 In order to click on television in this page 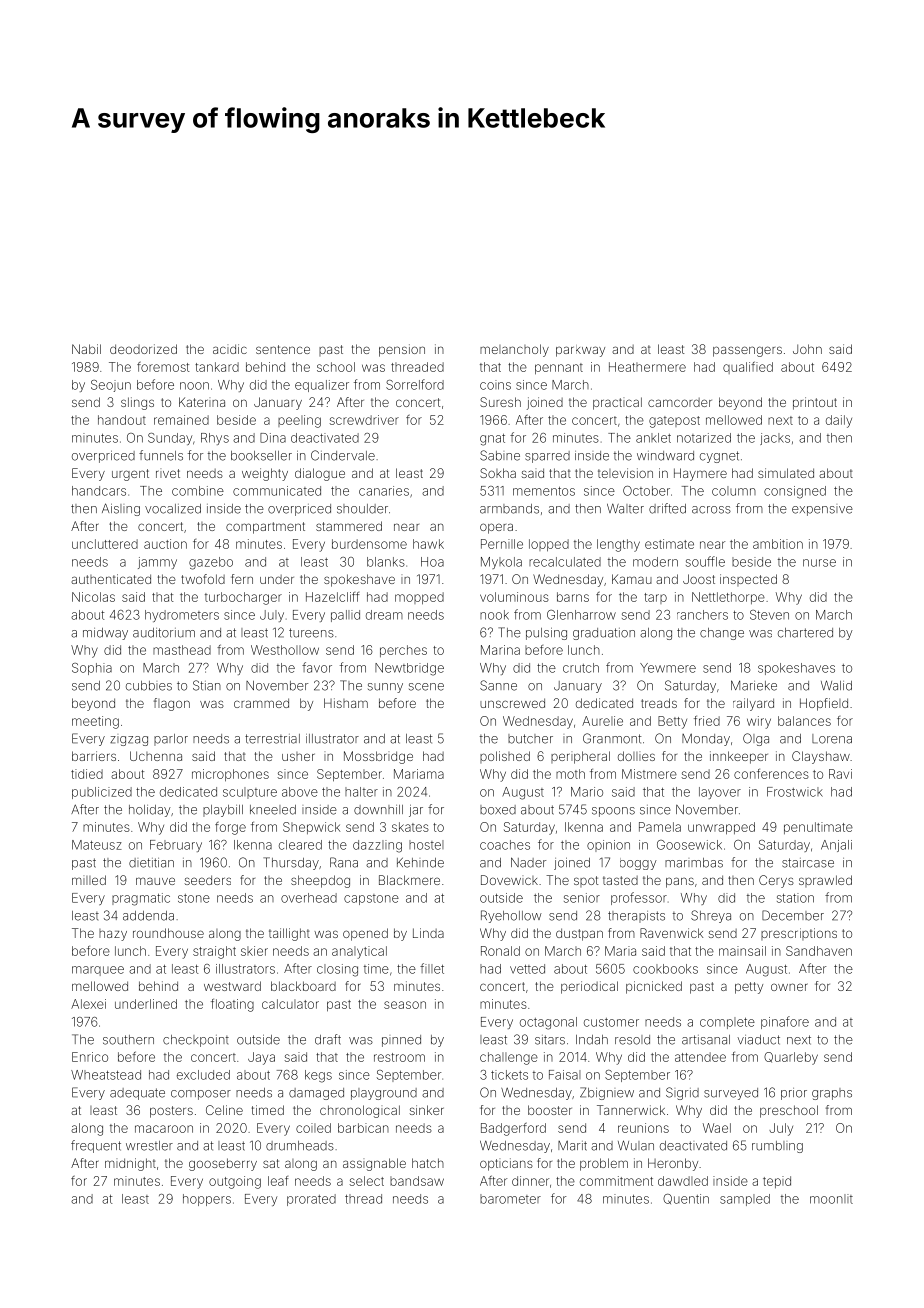, I will do `click(625, 473)`.
